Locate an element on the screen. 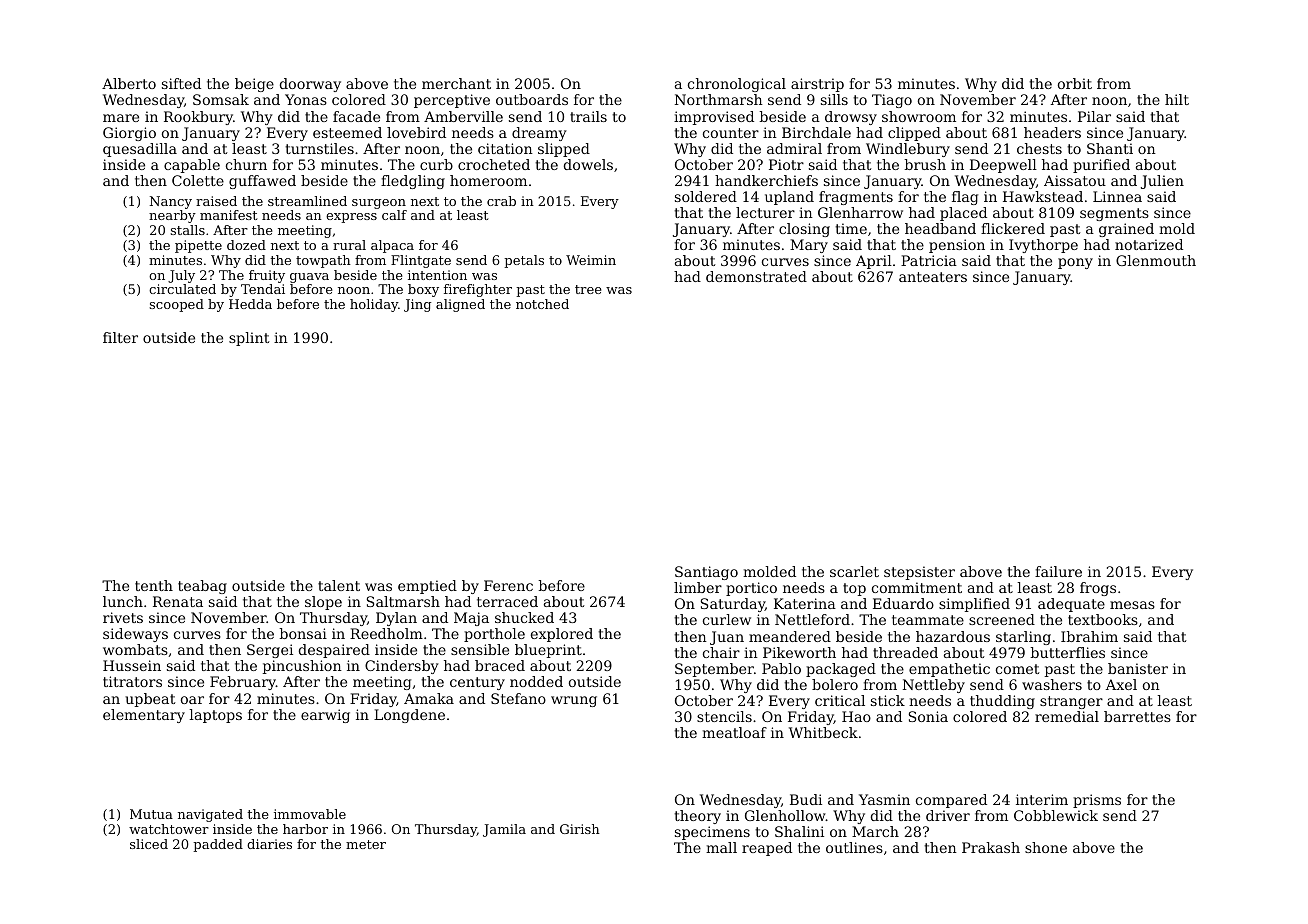 The image size is (1308, 924). pony is located at coordinates (1075, 263).
